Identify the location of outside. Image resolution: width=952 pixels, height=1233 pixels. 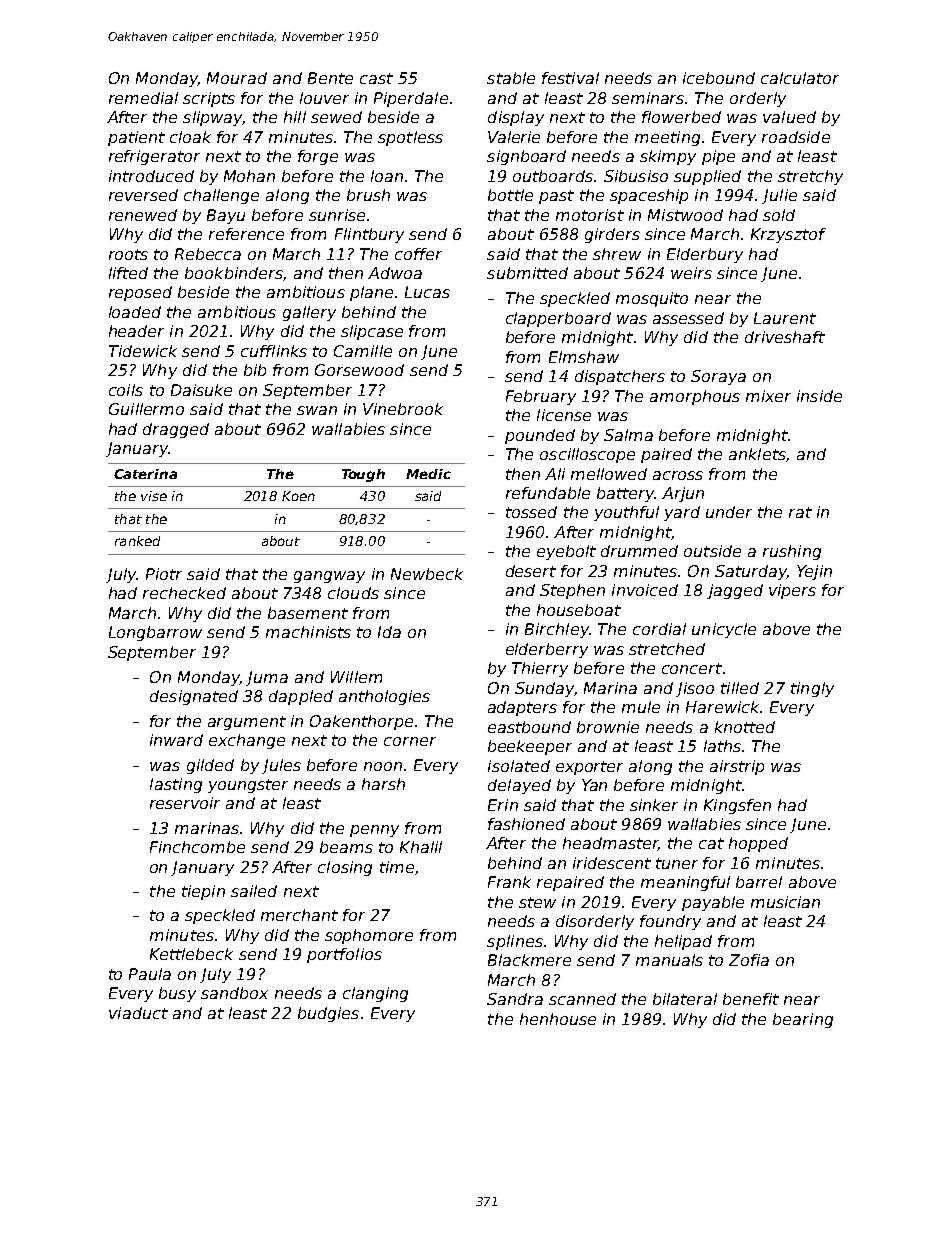
(712, 551).
